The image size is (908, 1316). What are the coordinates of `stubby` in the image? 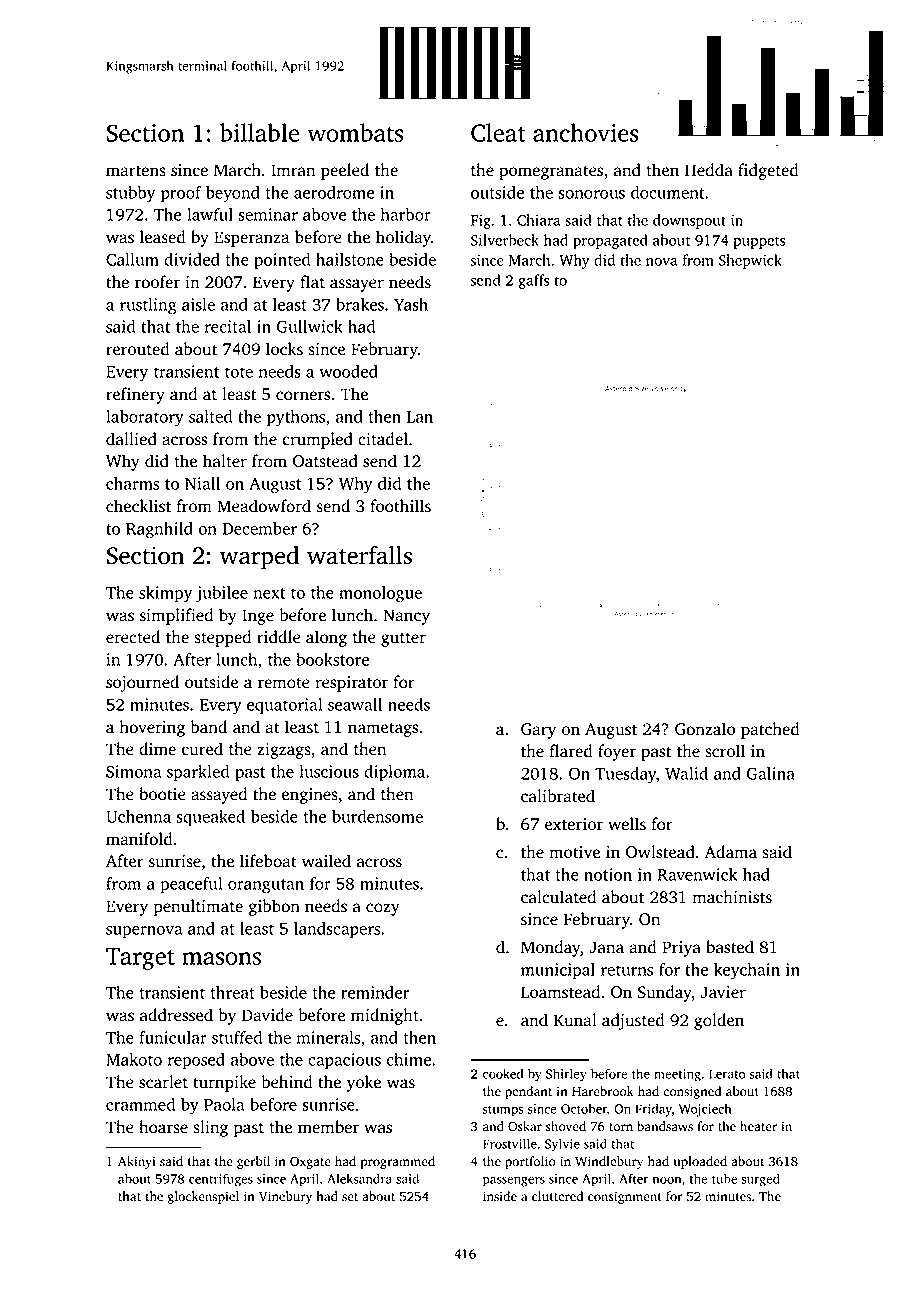 It's located at (130, 194).
